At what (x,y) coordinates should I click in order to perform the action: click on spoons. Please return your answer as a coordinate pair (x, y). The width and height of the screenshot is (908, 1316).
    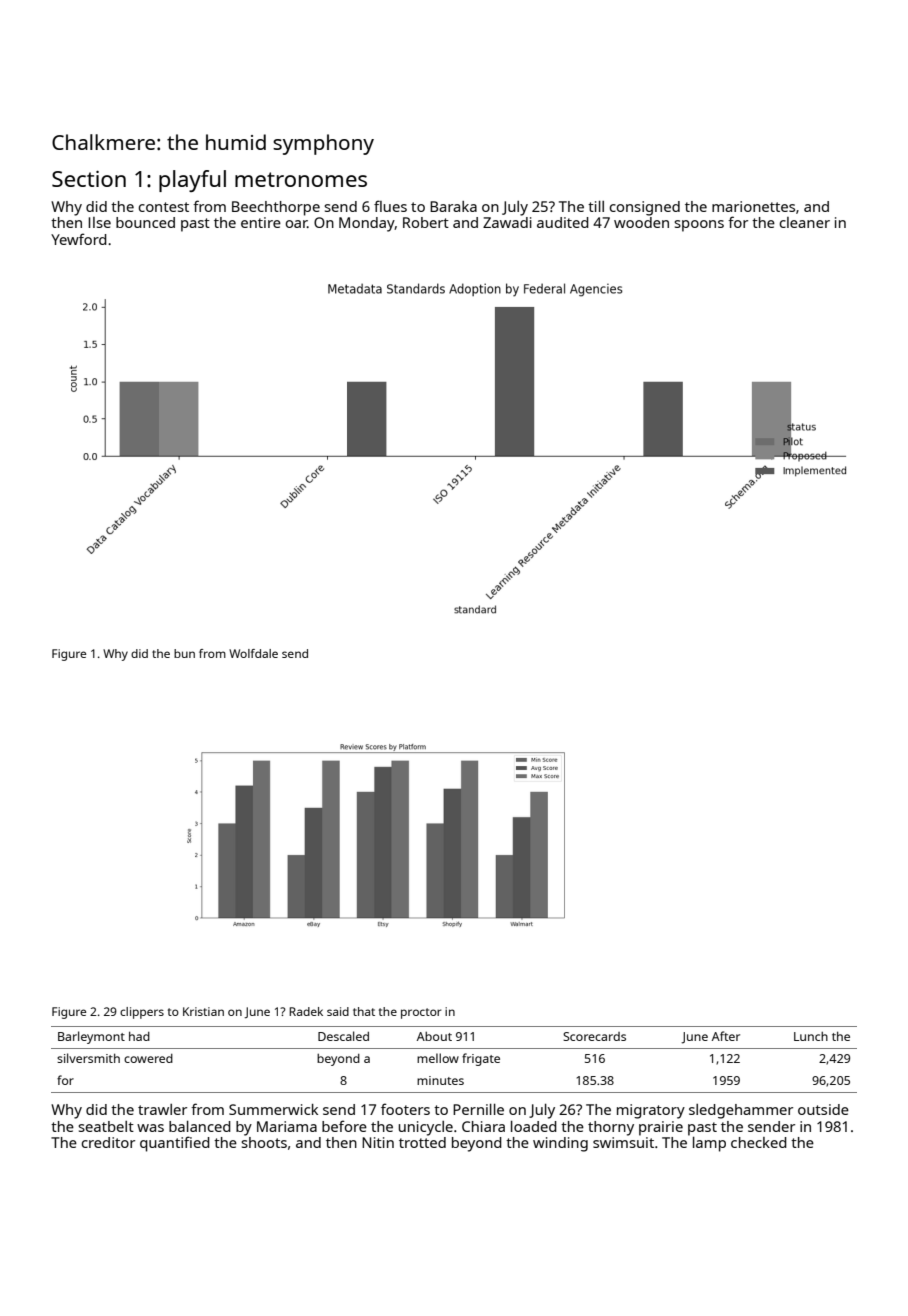
    Looking at the image, I should click on (699, 226).
